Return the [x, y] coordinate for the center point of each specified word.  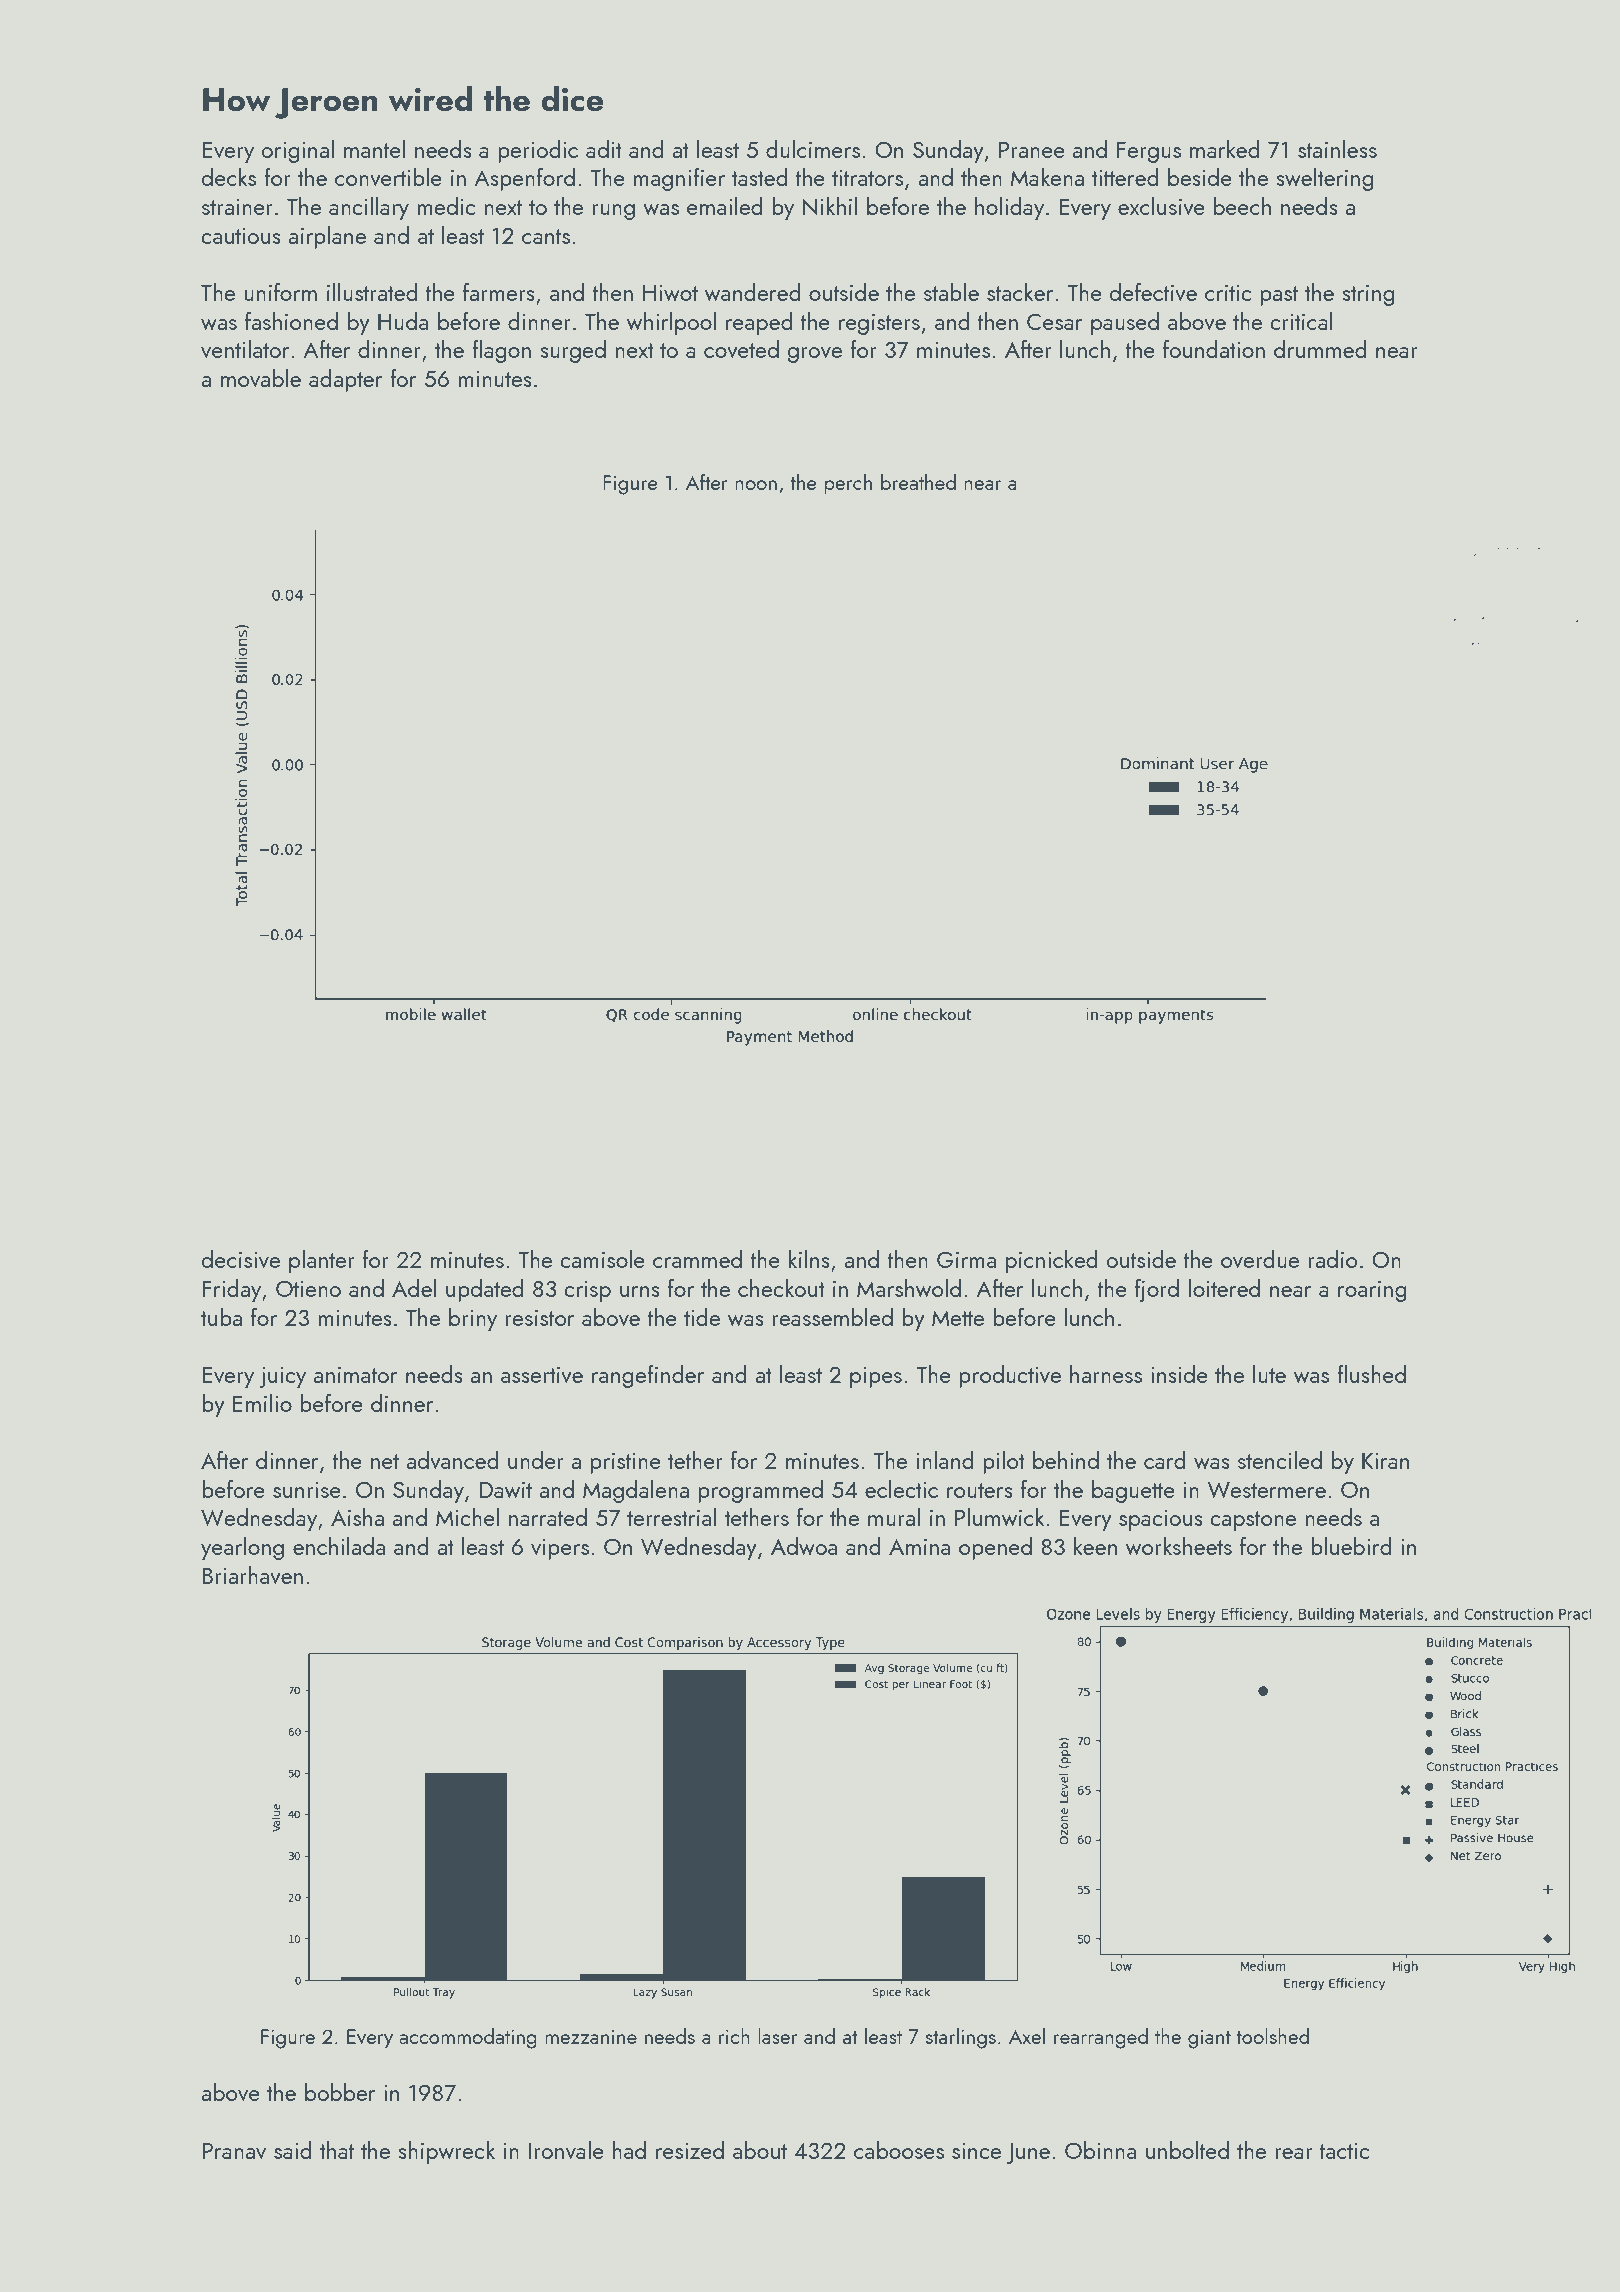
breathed [918, 482]
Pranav [234, 2150]
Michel [467, 1517]
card [1165, 1460]
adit [604, 149]
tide [702, 1317]
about [760, 2150]
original [297, 151]
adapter [345, 380]
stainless [1337, 149]
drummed [1320, 349]
